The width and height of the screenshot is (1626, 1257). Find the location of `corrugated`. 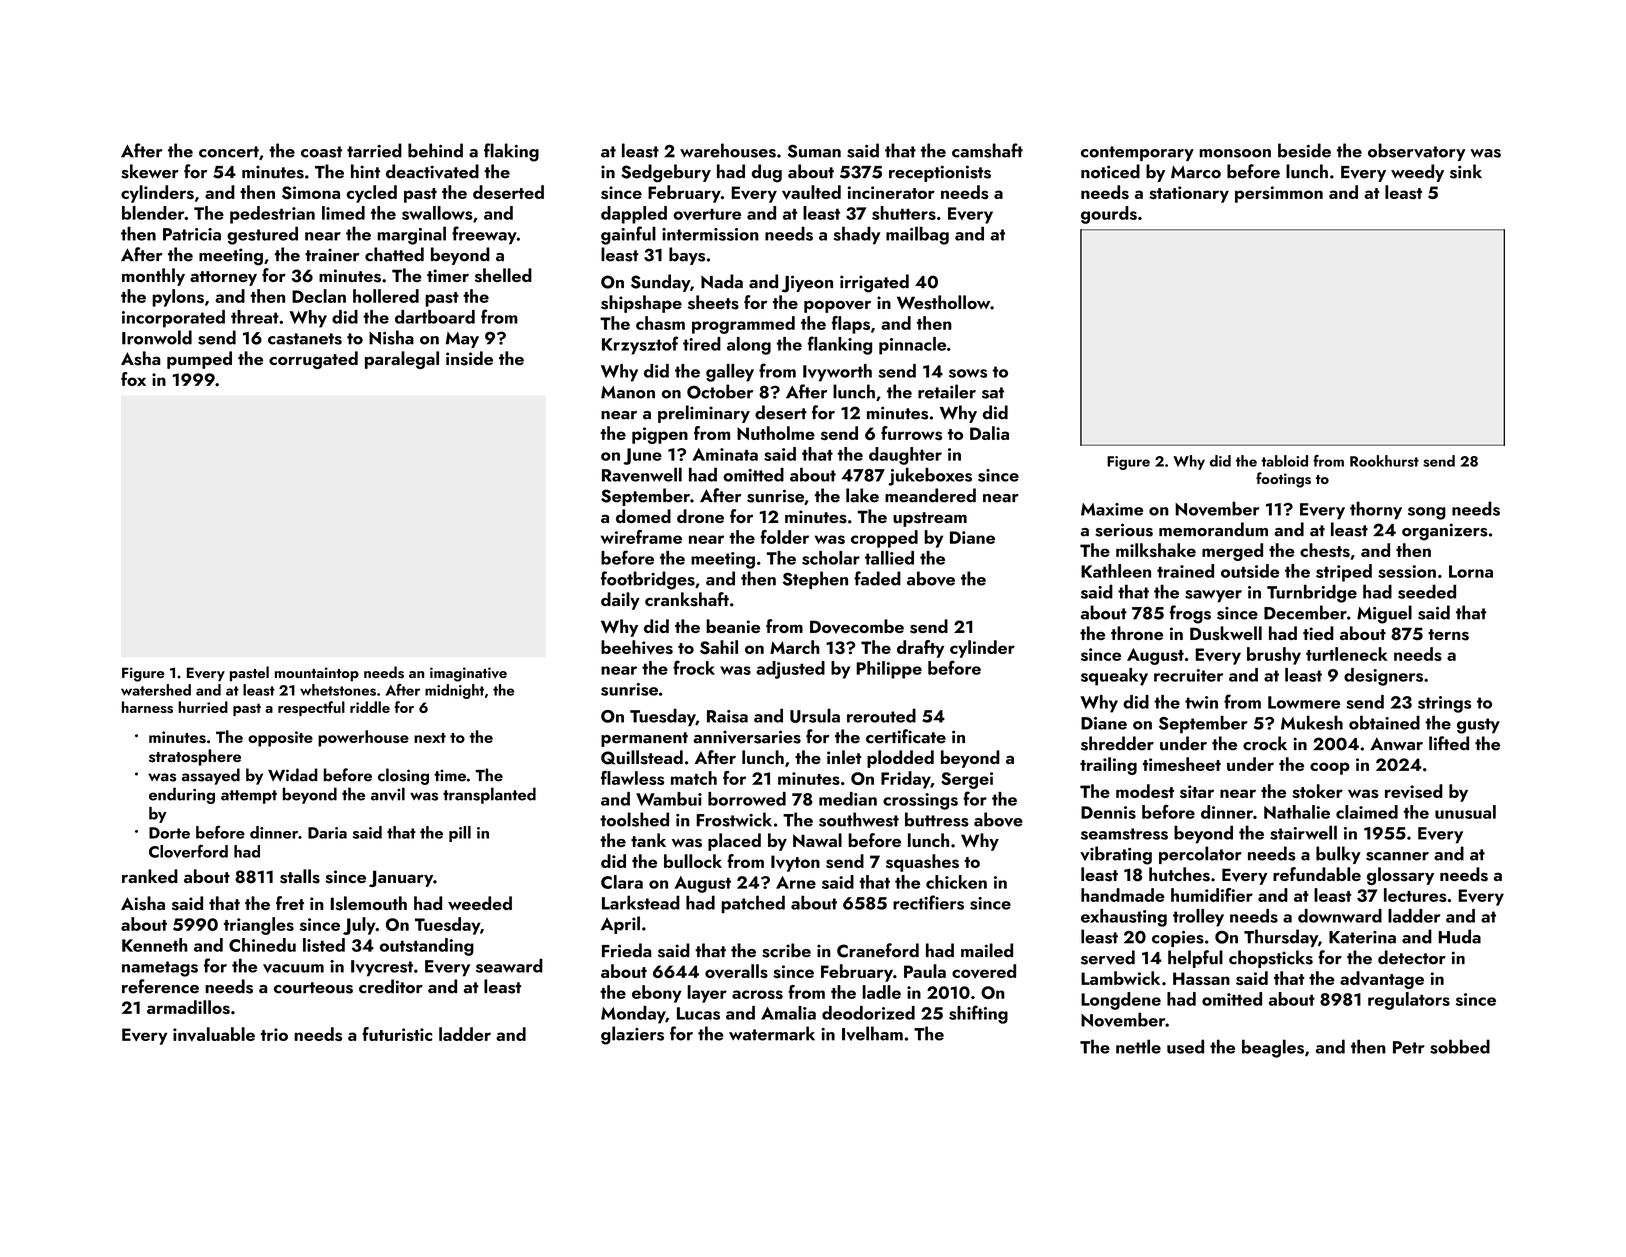

corrugated is located at coordinates (313, 360).
